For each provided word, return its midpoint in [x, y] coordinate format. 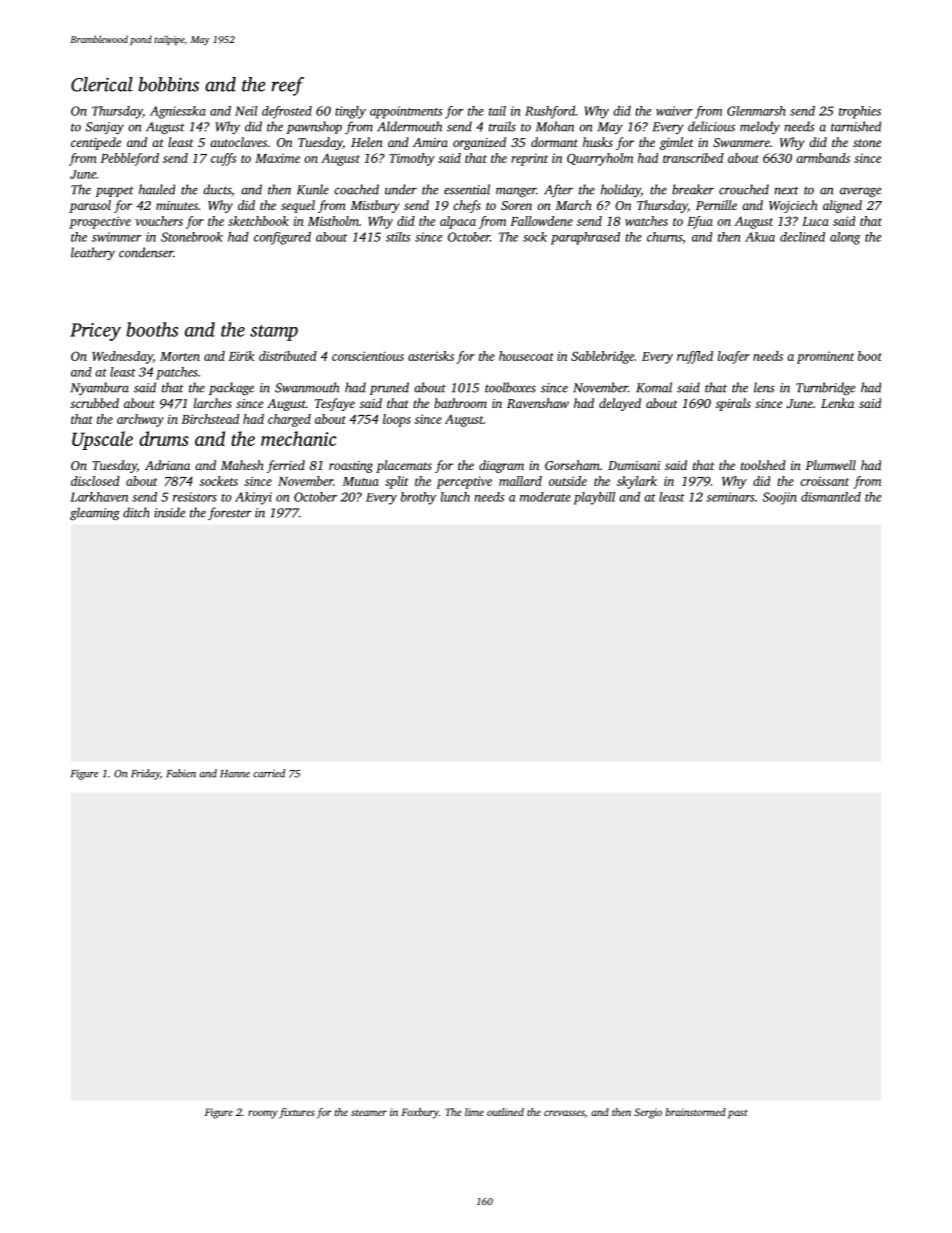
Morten [180, 356]
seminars [730, 497]
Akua [760, 237]
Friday [145, 774]
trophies [860, 112]
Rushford [550, 112]
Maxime [277, 158]
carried [269, 773]
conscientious [368, 356]
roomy [263, 1114]
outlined [505, 1112]
